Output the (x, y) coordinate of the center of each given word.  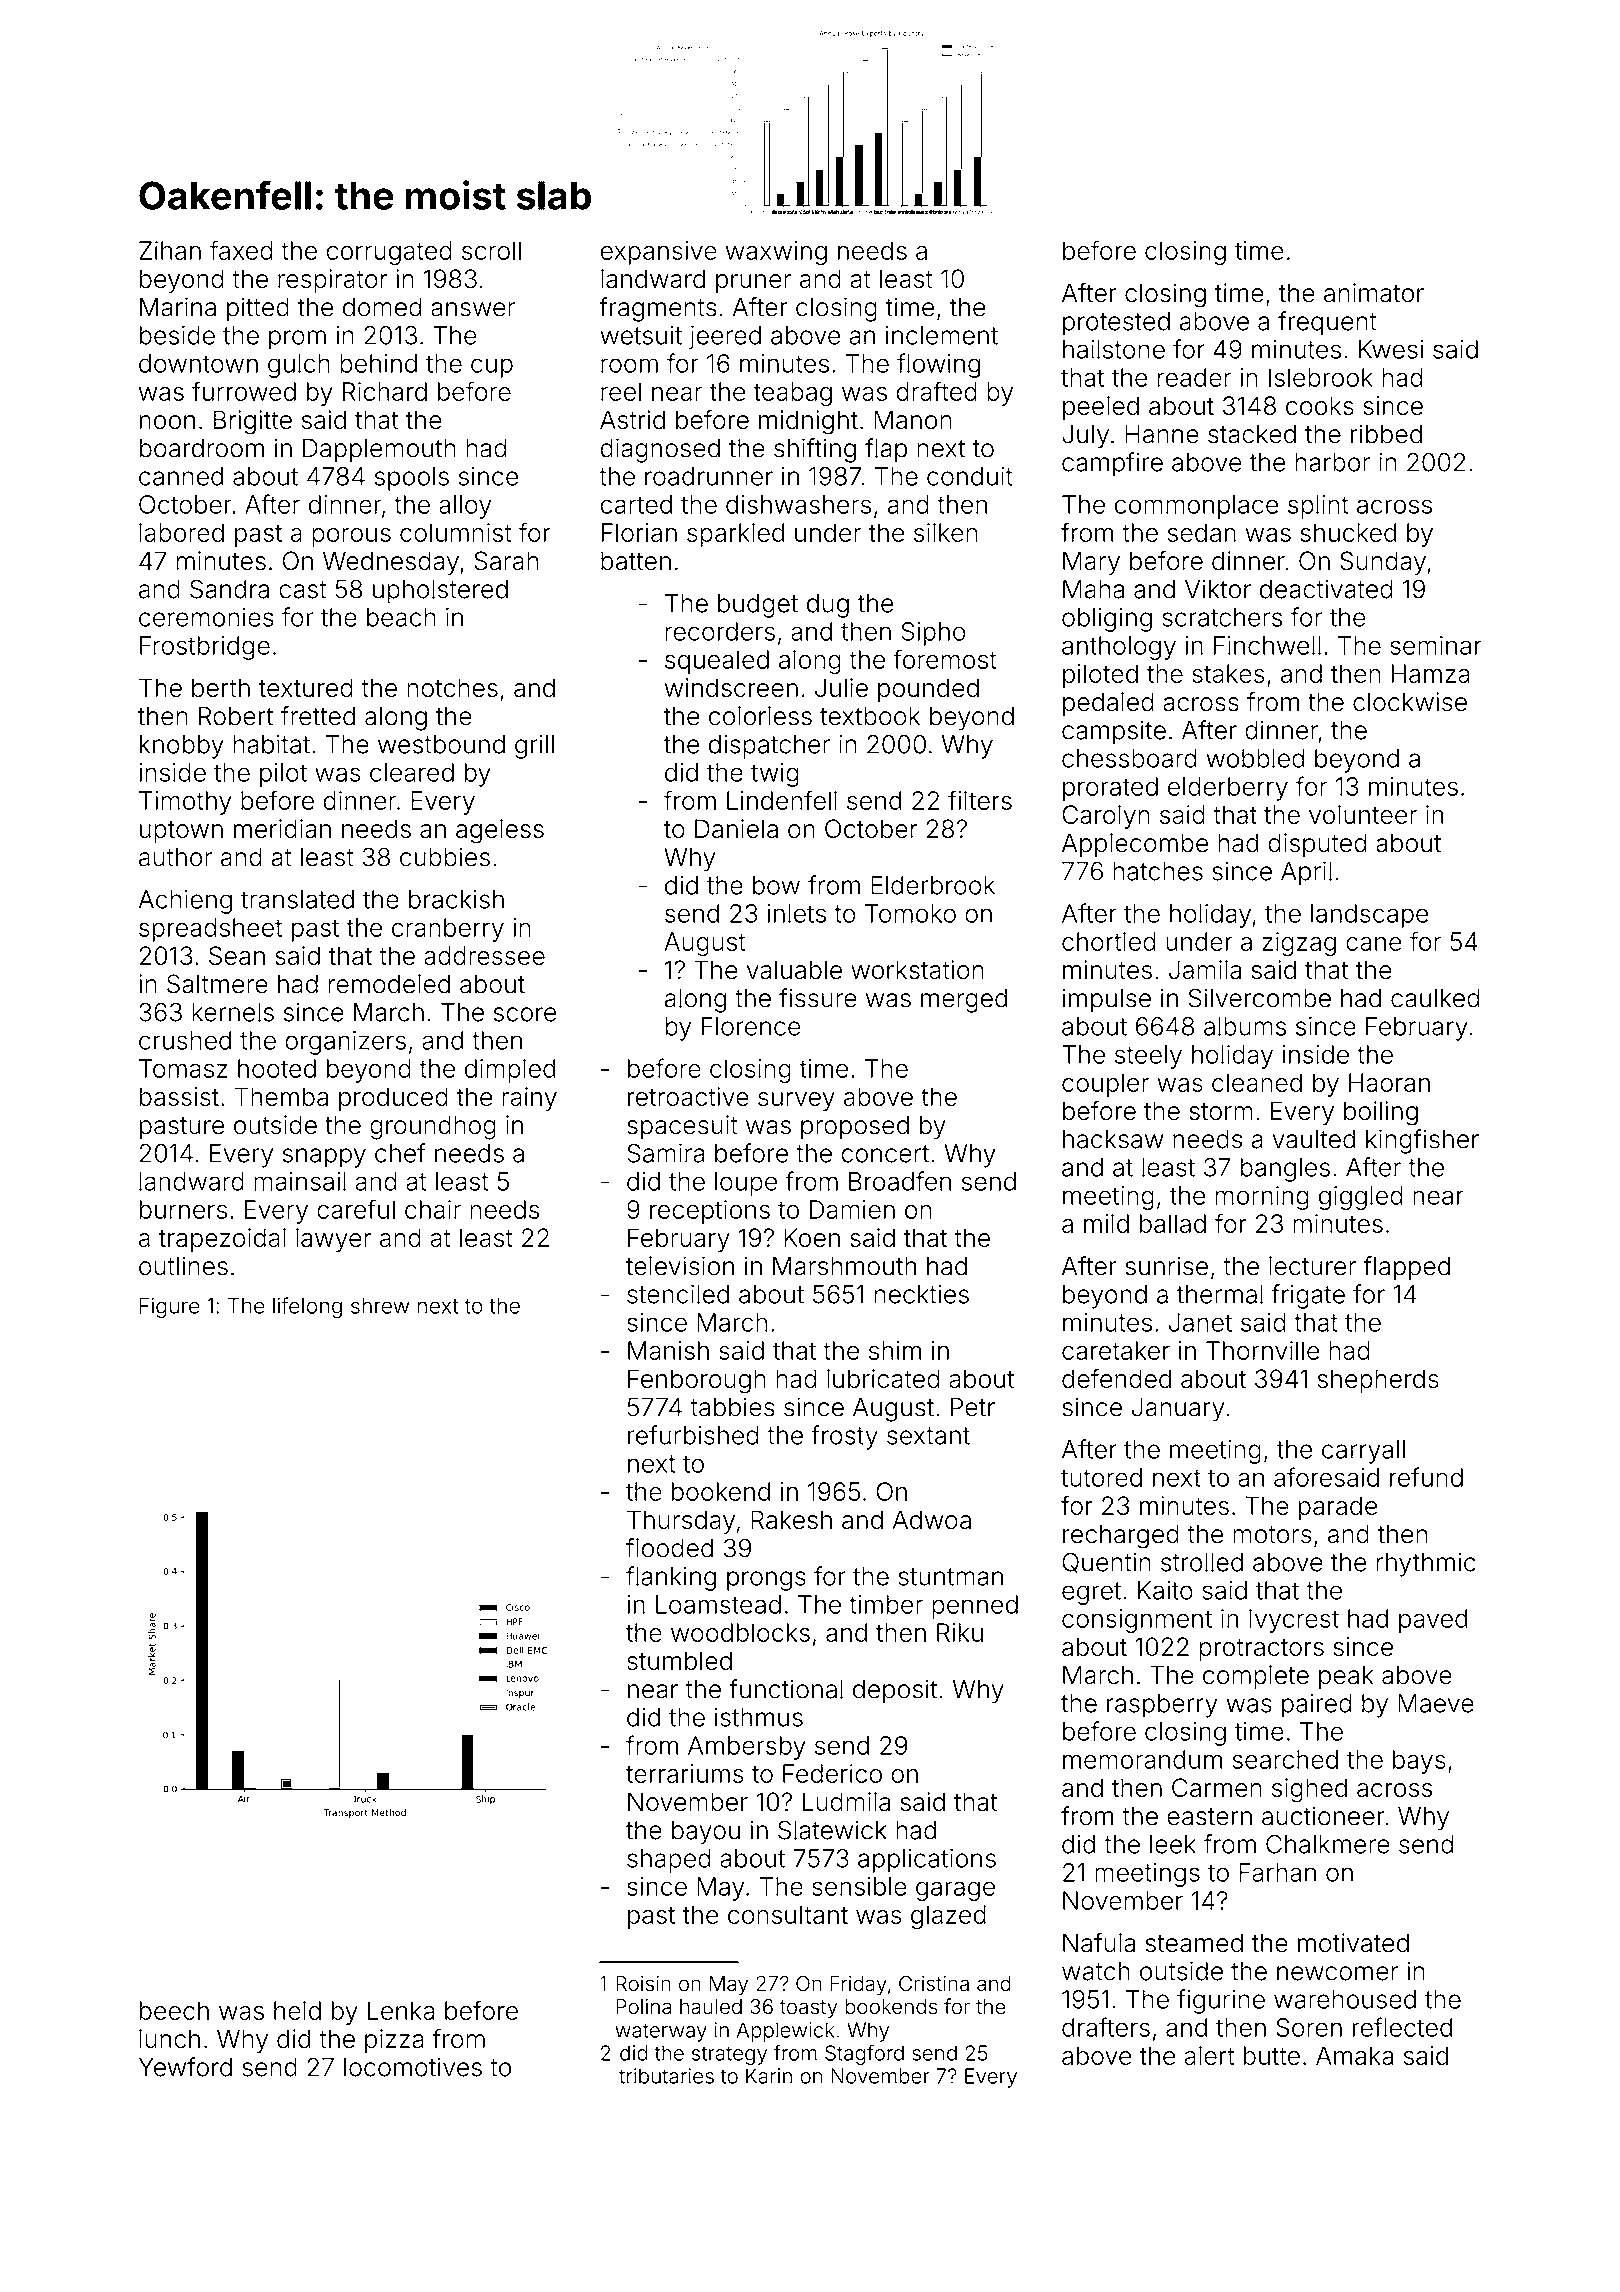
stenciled (678, 1294)
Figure (169, 1308)
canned (181, 476)
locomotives (413, 2067)
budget (758, 606)
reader (1194, 377)
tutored (1101, 1477)
